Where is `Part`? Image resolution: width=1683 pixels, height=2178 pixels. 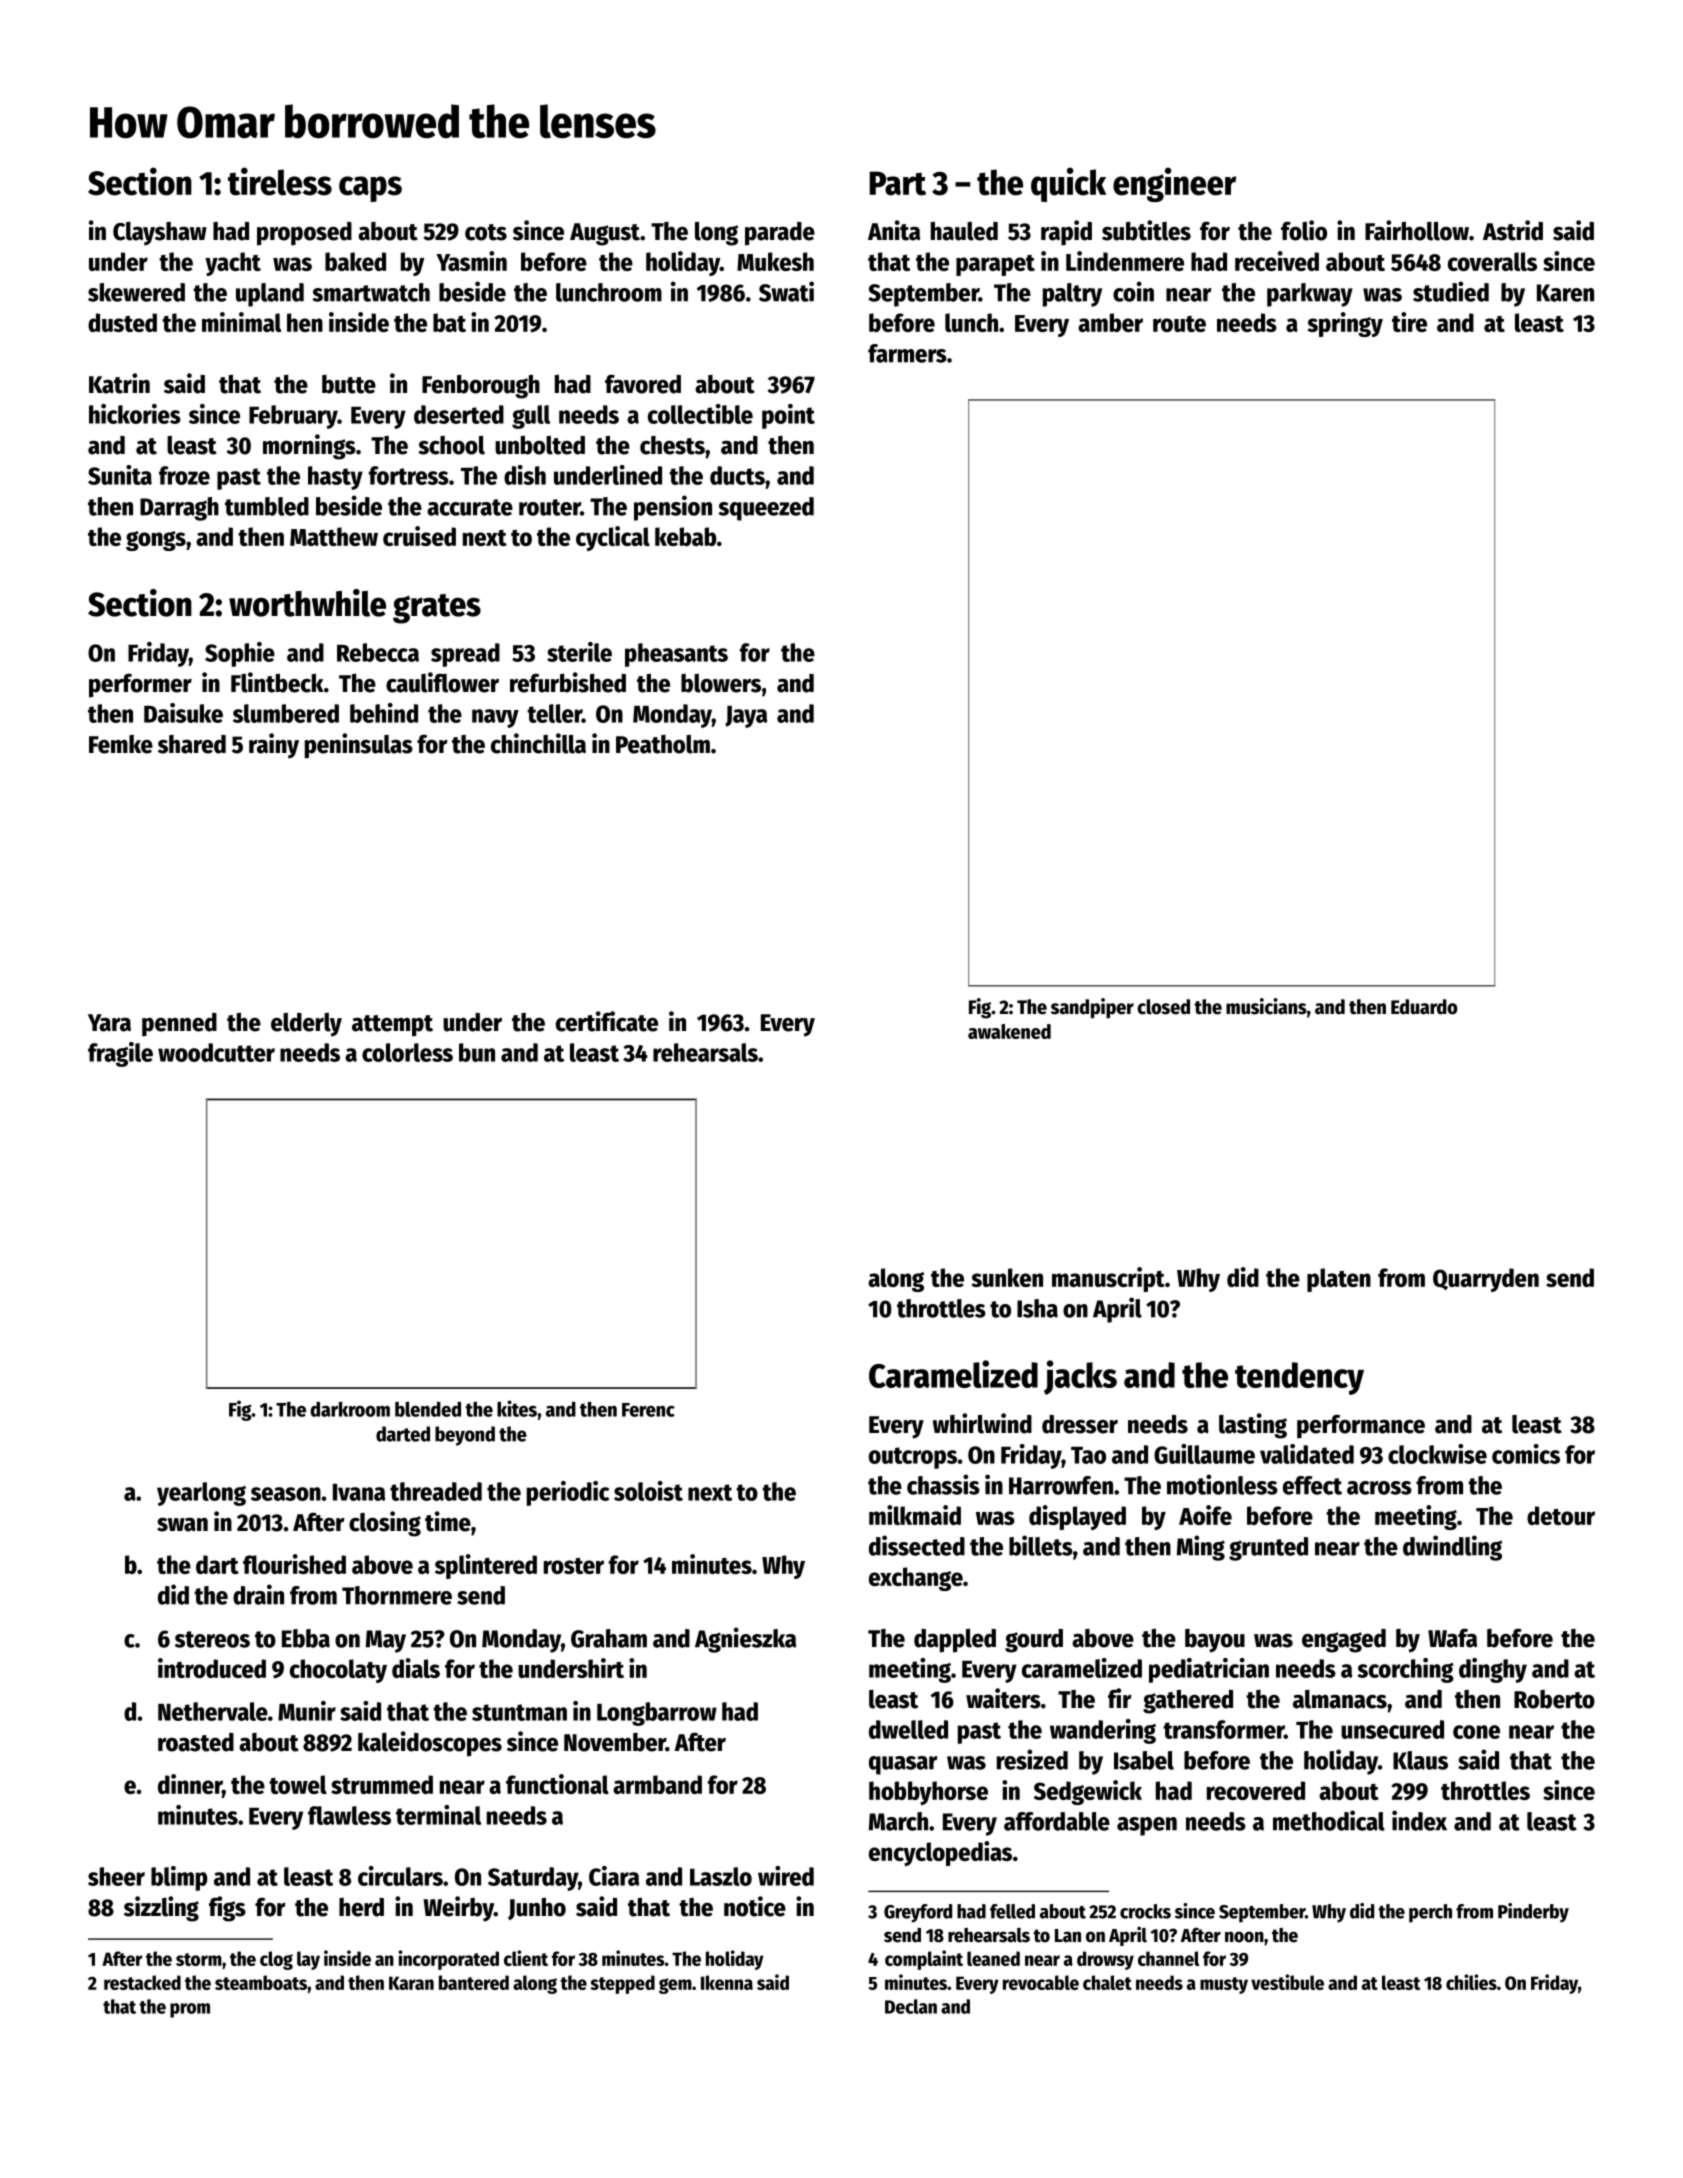 Part is located at coordinates (897, 183).
